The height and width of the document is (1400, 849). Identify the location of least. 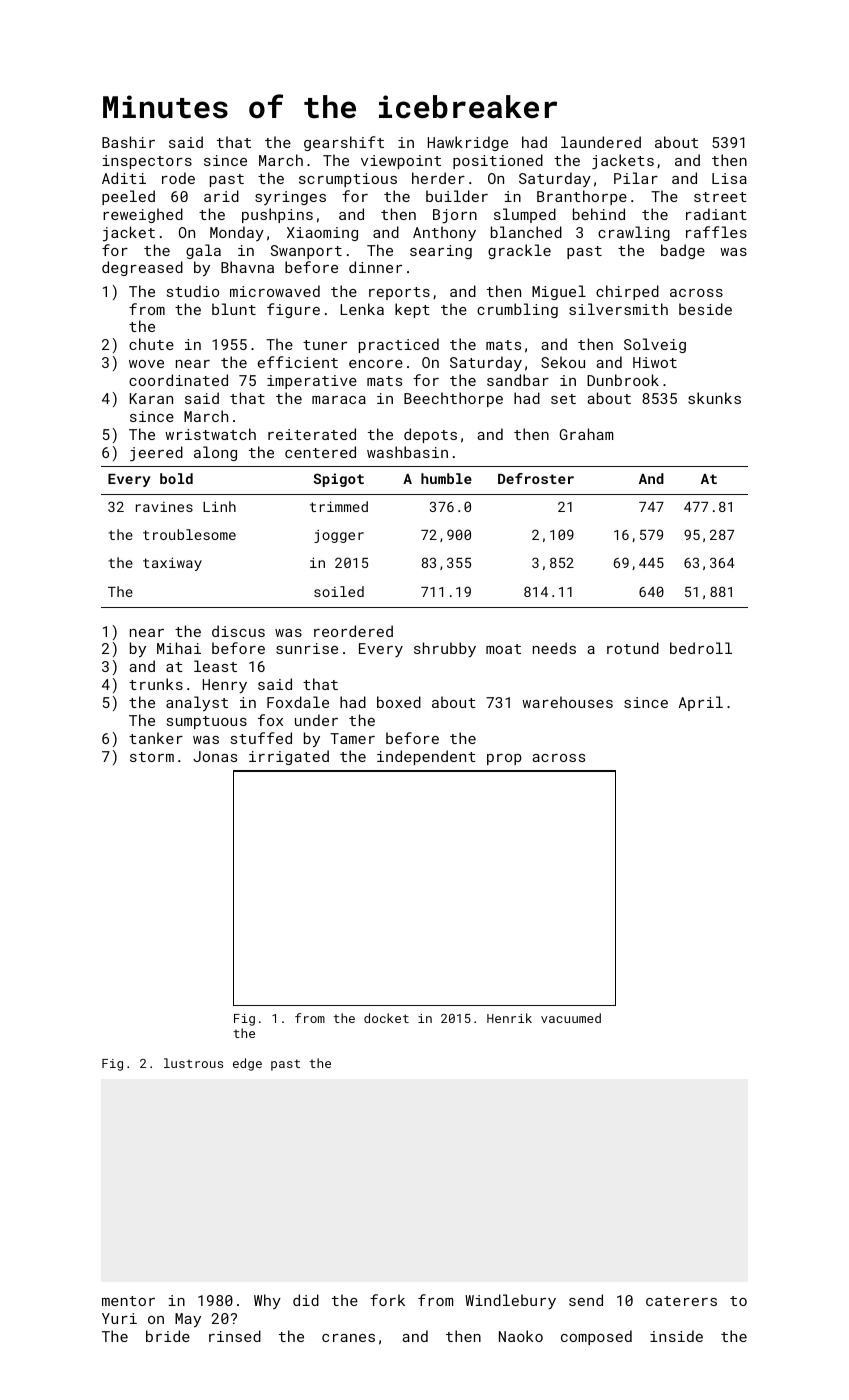
(215, 666).
